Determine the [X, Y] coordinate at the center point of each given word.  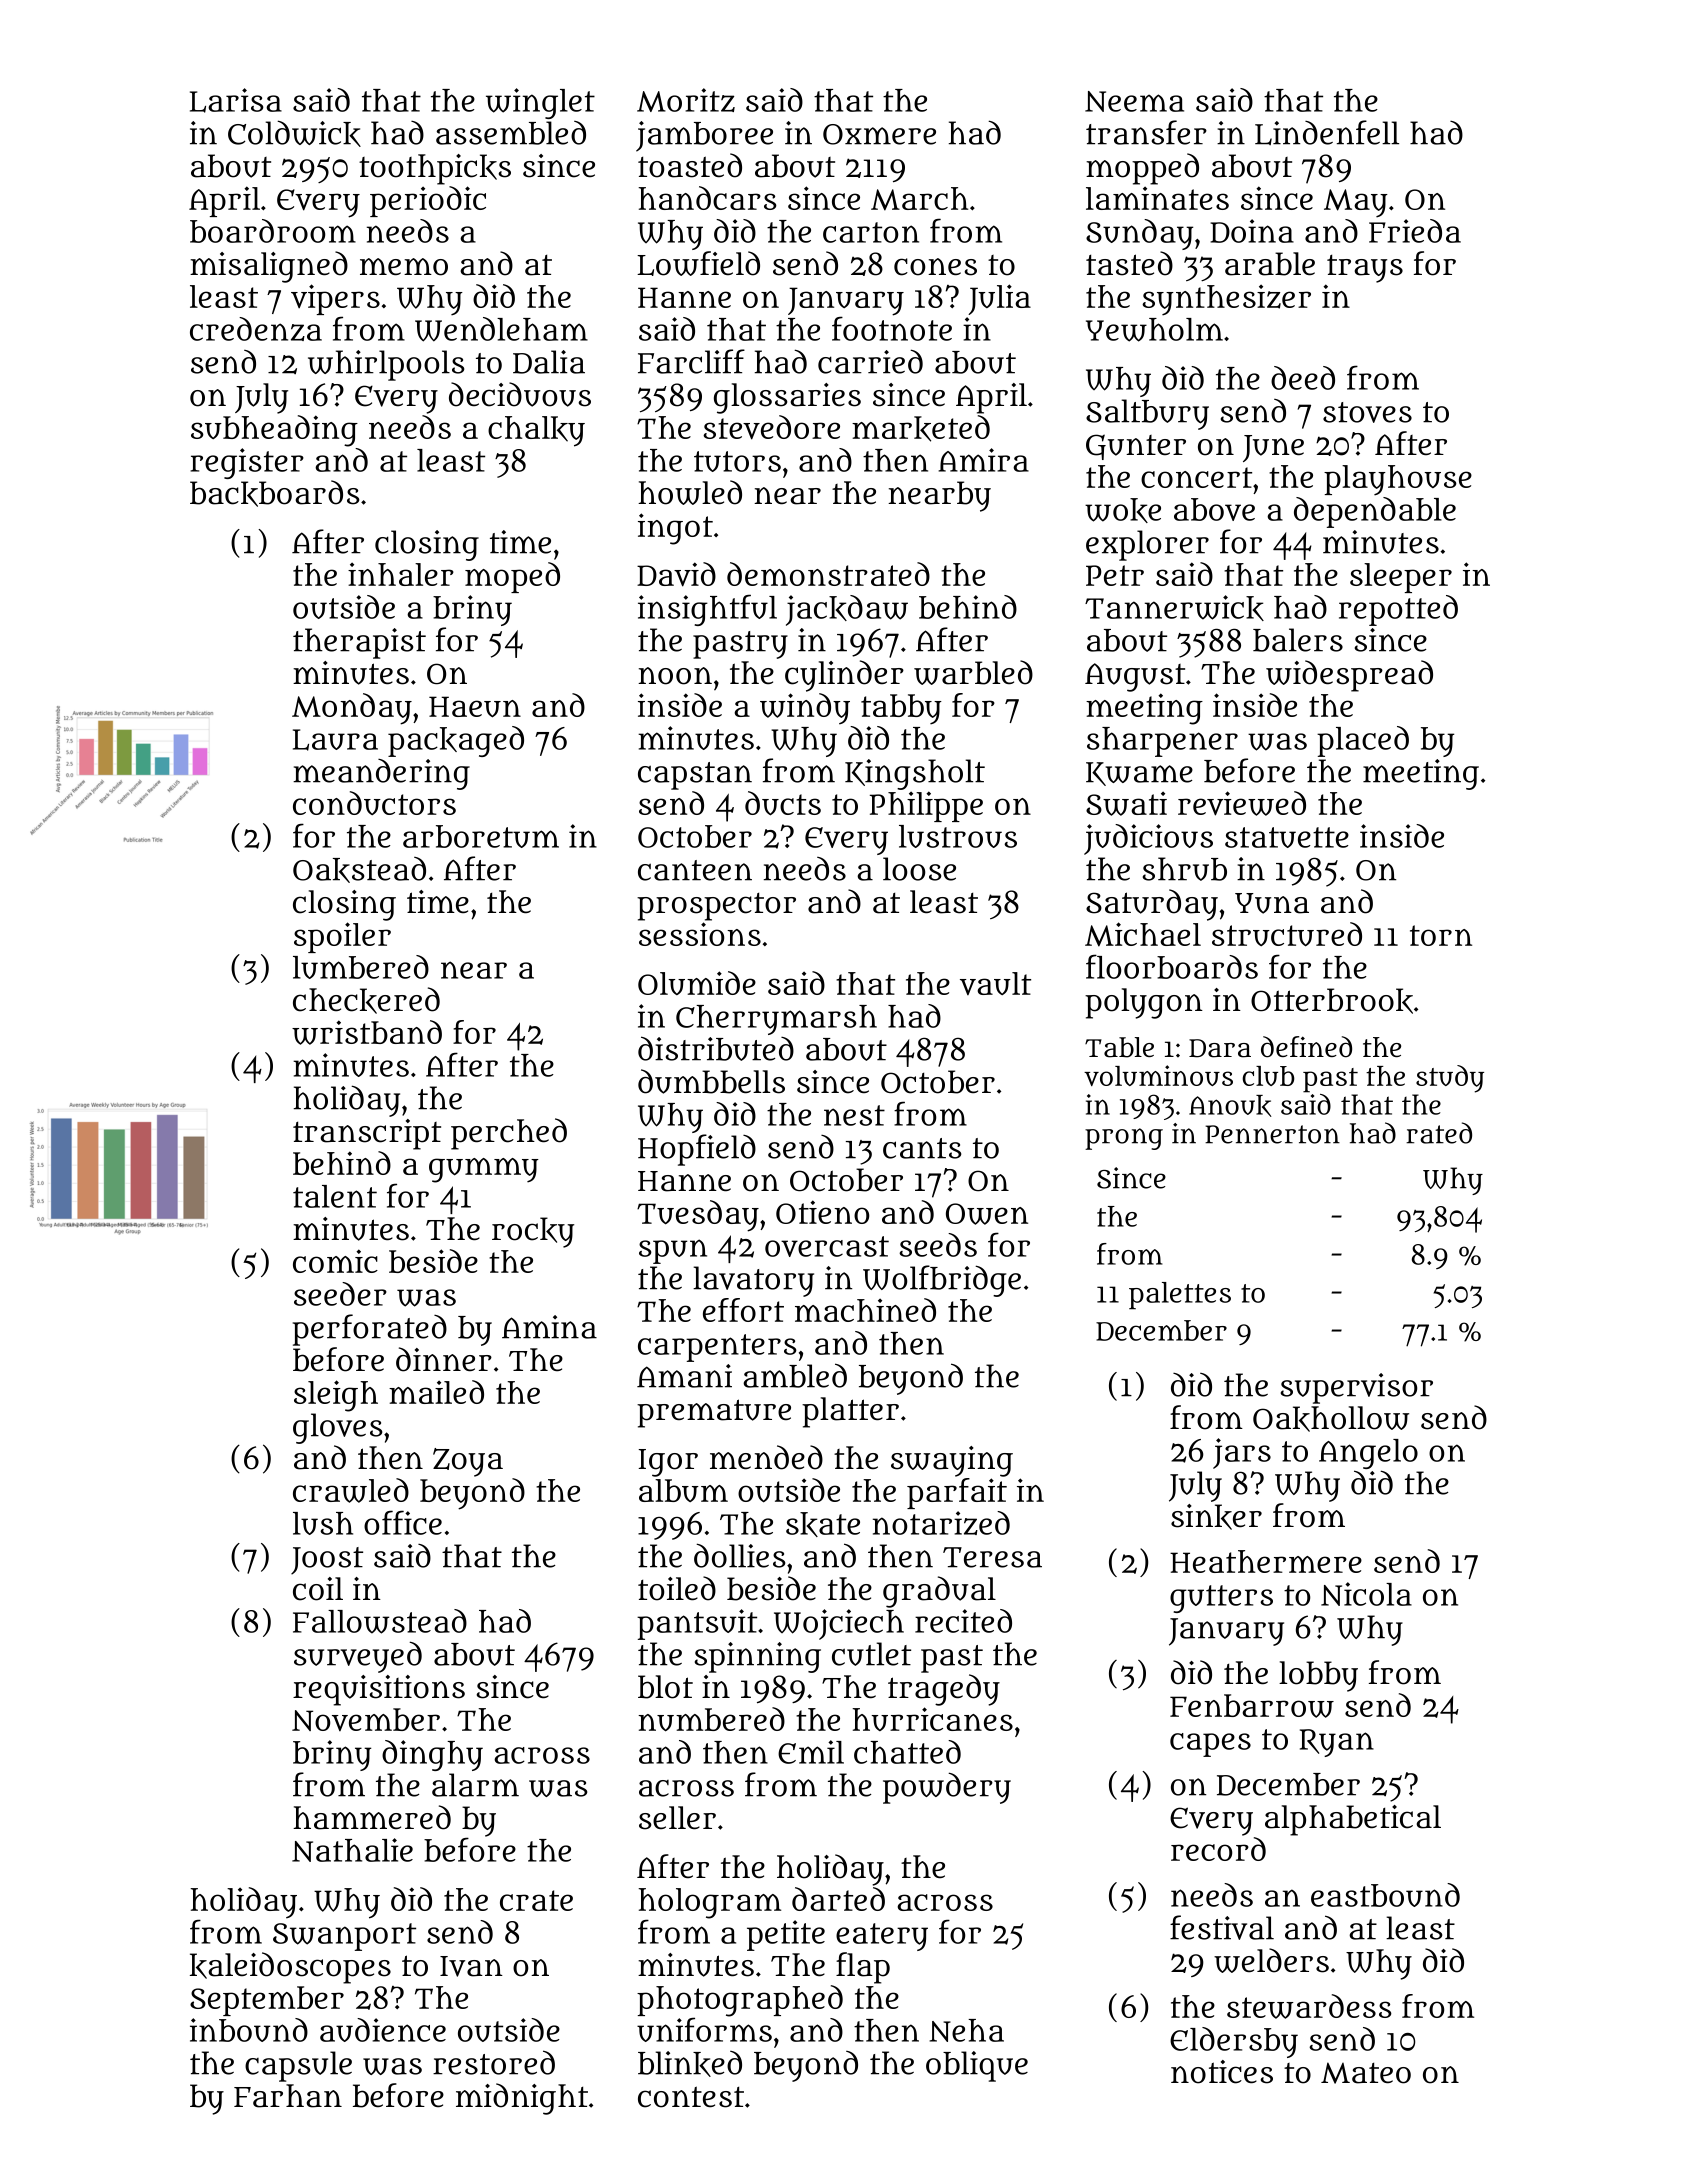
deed [1303, 378]
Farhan [288, 2096]
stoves [1367, 412]
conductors [374, 803]
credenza [256, 329]
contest [691, 2097]
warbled [973, 672]
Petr [1115, 575]
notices [1222, 2072]
